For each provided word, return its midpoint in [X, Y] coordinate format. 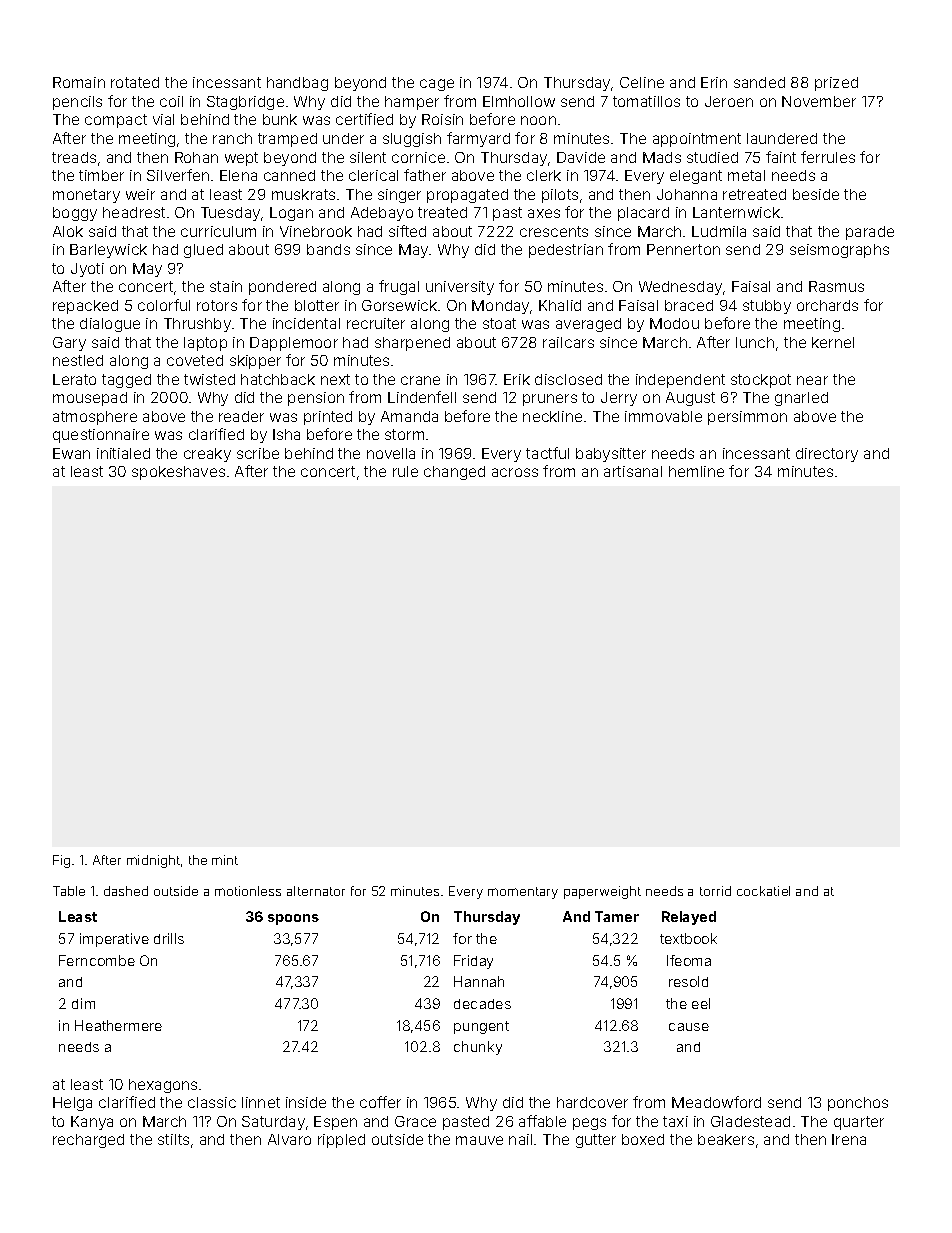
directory [827, 455]
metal [746, 175]
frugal [399, 287]
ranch [232, 138]
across [515, 472]
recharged [88, 1141]
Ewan [71, 453]
